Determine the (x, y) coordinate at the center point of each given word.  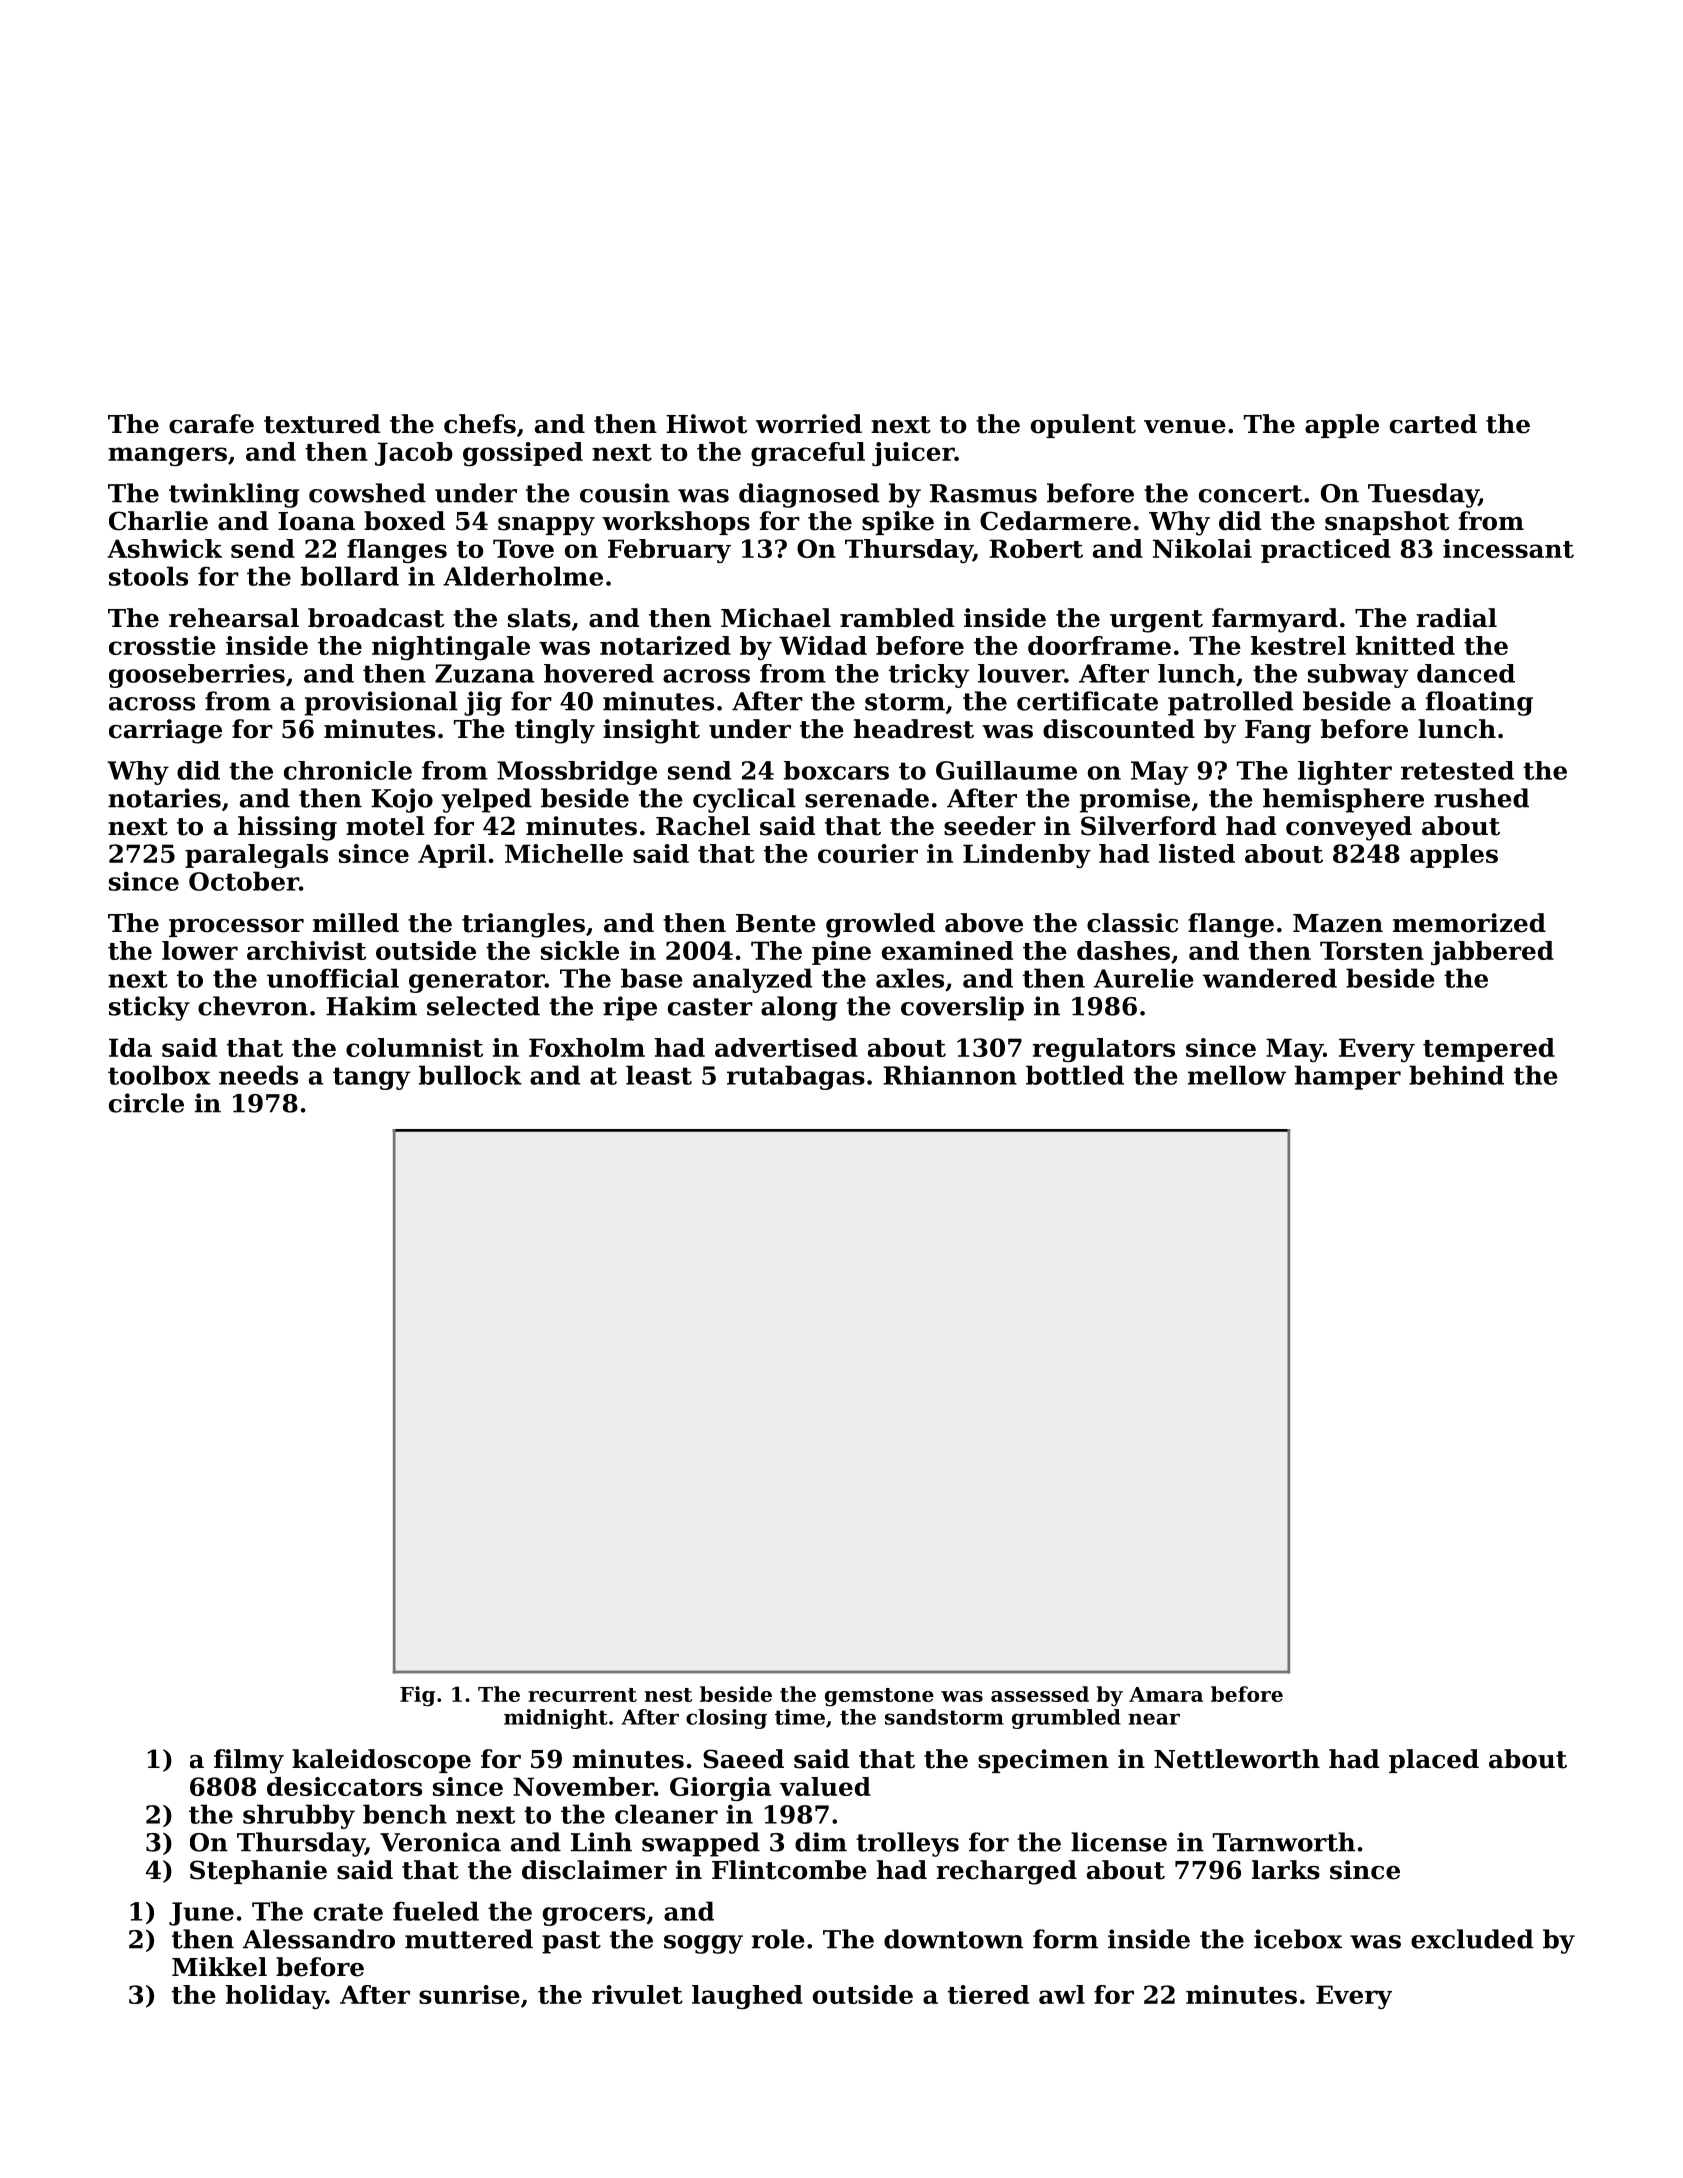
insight (651, 731)
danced (1466, 673)
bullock (470, 1075)
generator (477, 981)
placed (1434, 1761)
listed (1197, 853)
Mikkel (219, 1967)
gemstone (879, 1697)
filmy (249, 1761)
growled (880, 925)
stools (148, 576)
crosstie (162, 645)
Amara (1166, 1694)
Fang (1278, 732)
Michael (776, 618)
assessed (1040, 1694)
